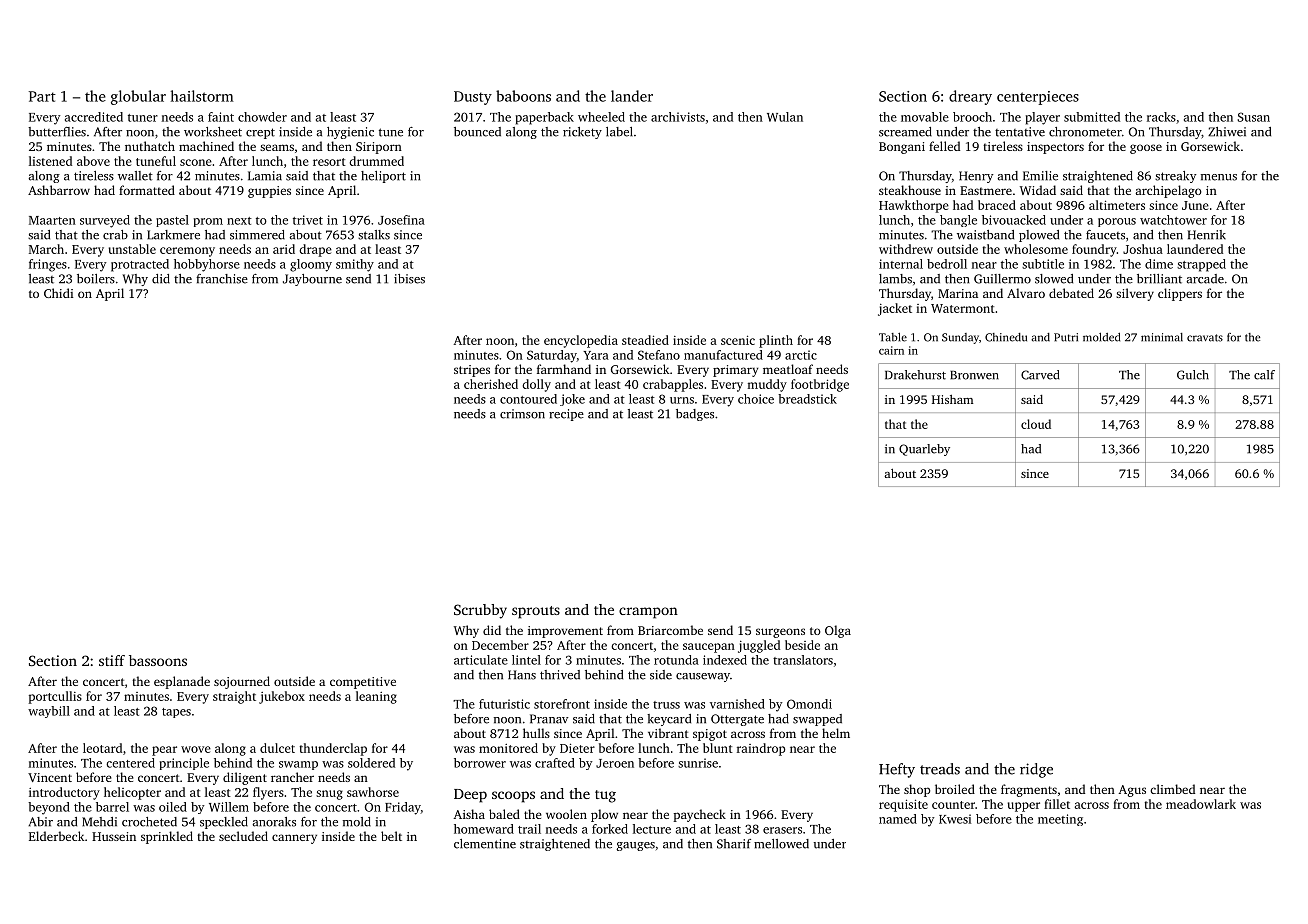 The width and height of the screenshot is (1308, 924). Describe the element at coordinates (147, 190) in the screenshot. I see `formatted` at that location.
